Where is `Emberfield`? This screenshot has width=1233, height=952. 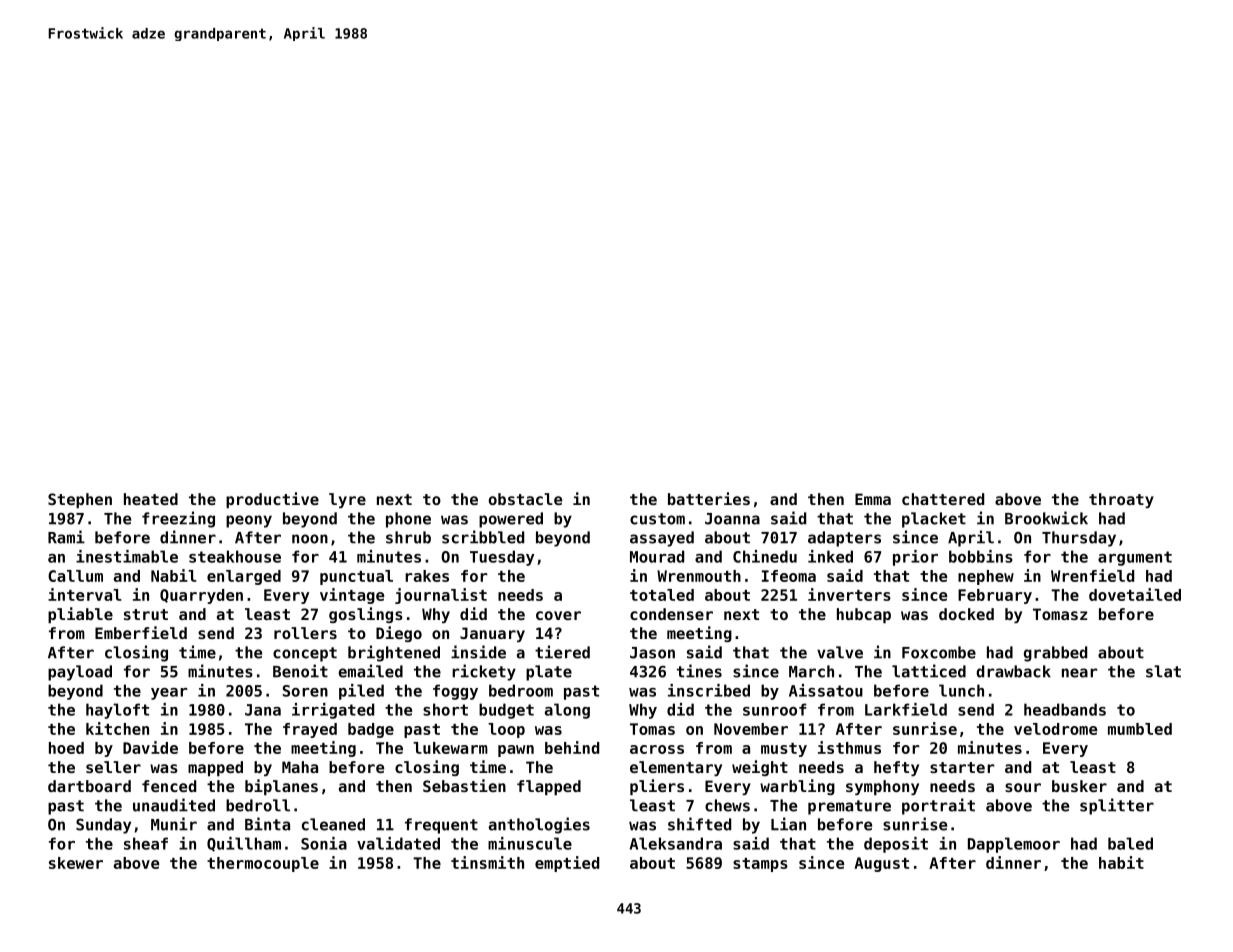
Emberfield is located at coordinates (141, 632).
